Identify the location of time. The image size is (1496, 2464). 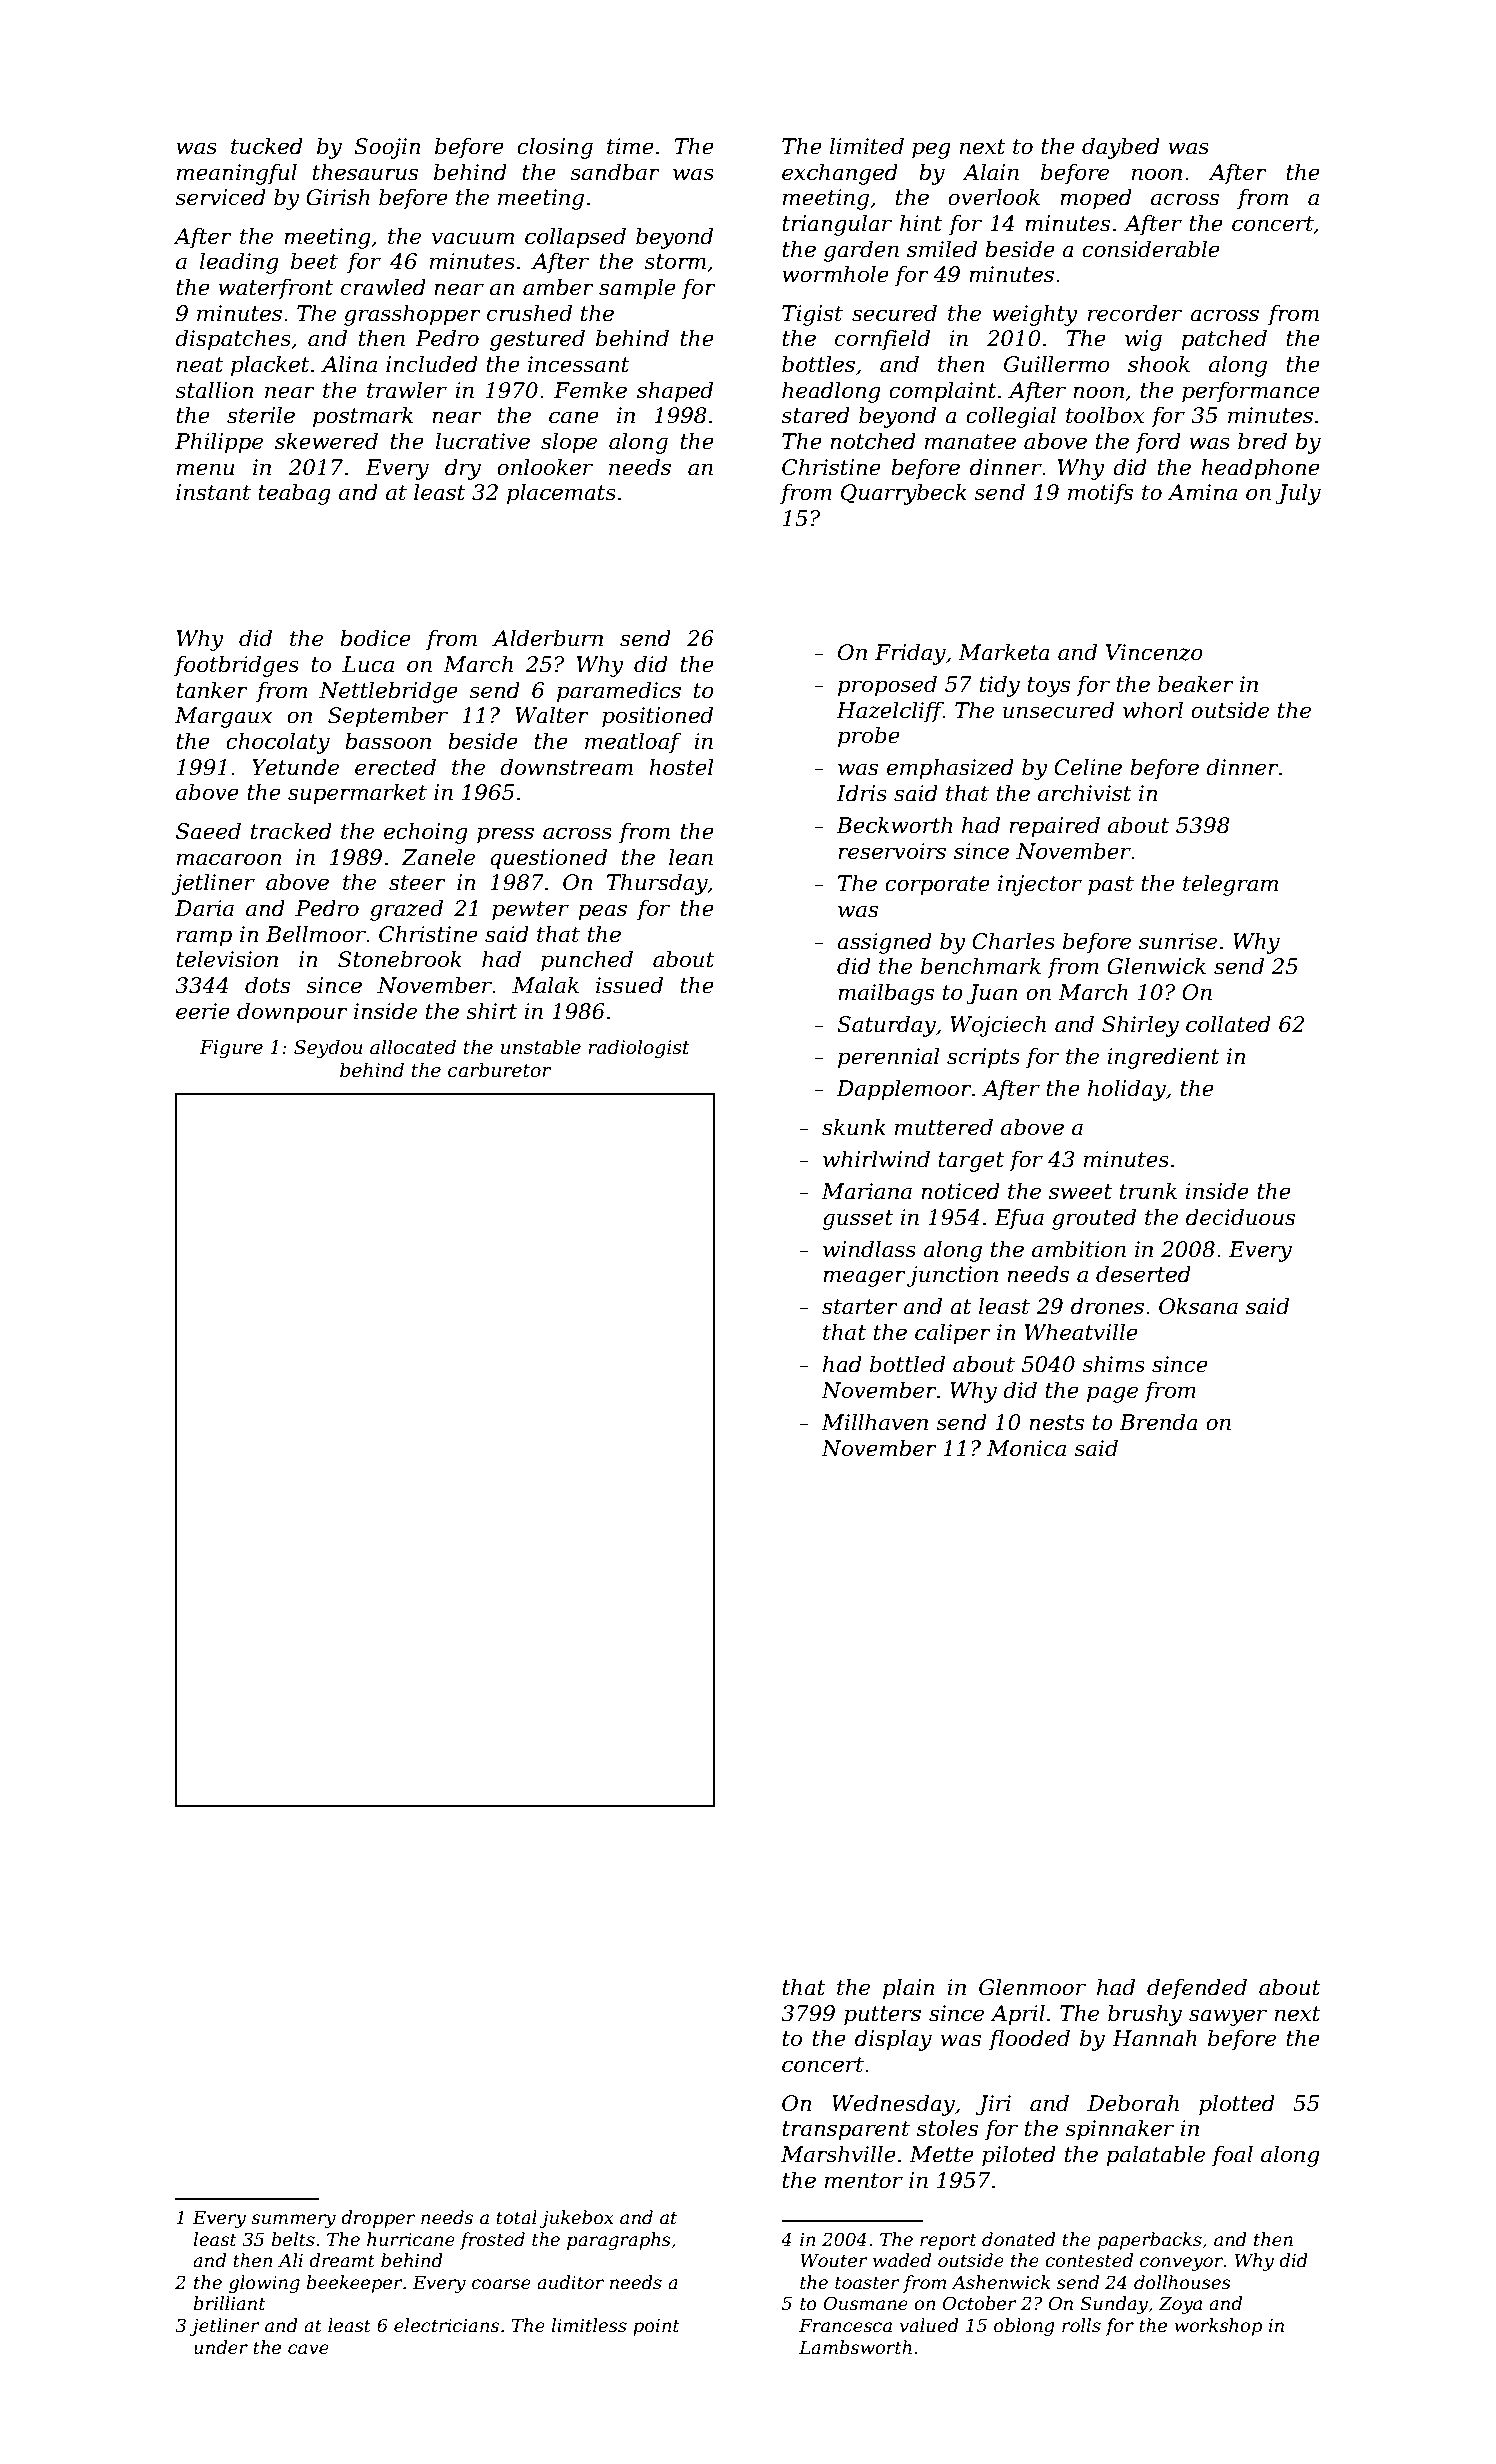
(630, 146).
